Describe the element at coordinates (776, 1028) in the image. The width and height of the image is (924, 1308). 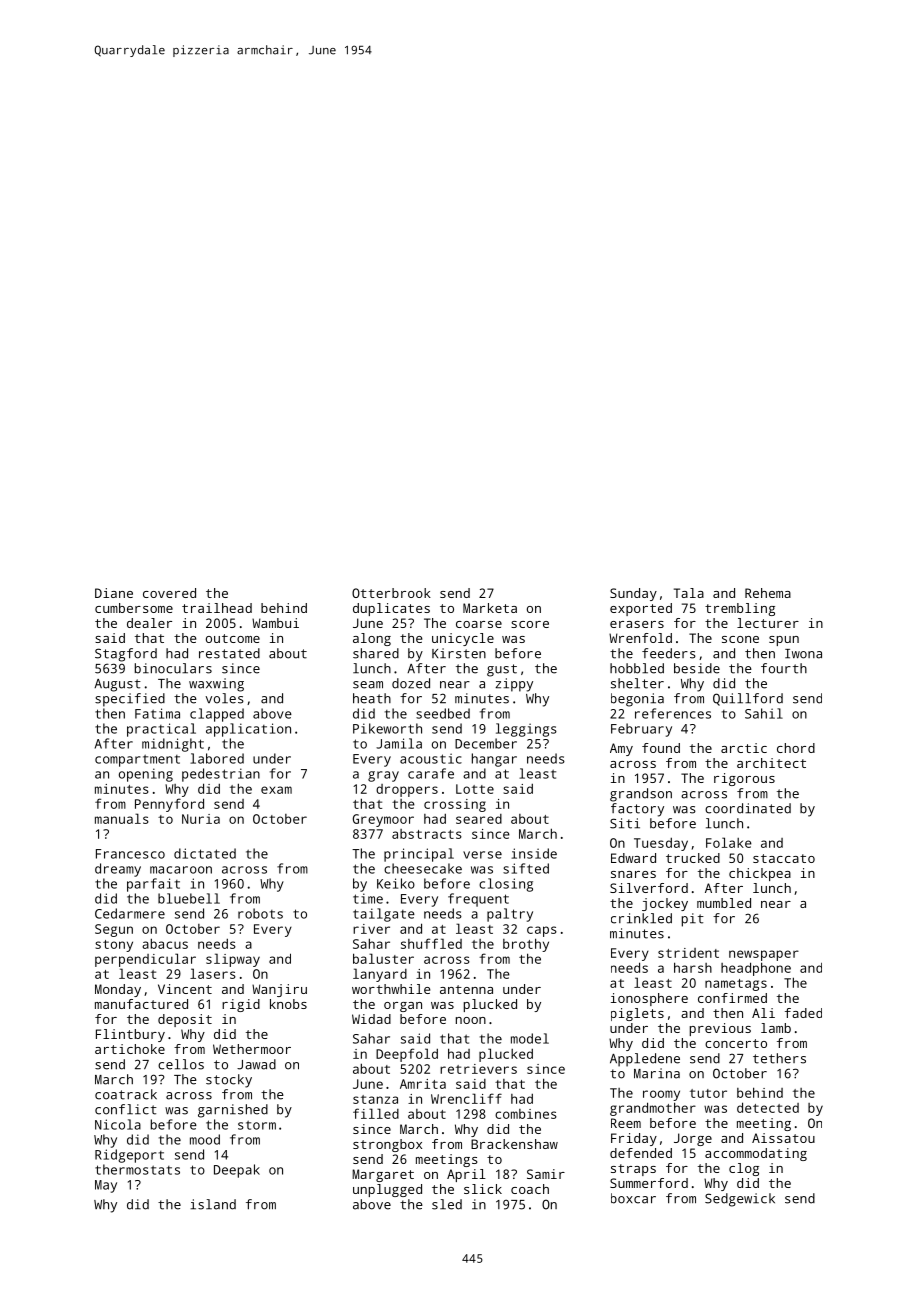
I see `lamb` at that location.
